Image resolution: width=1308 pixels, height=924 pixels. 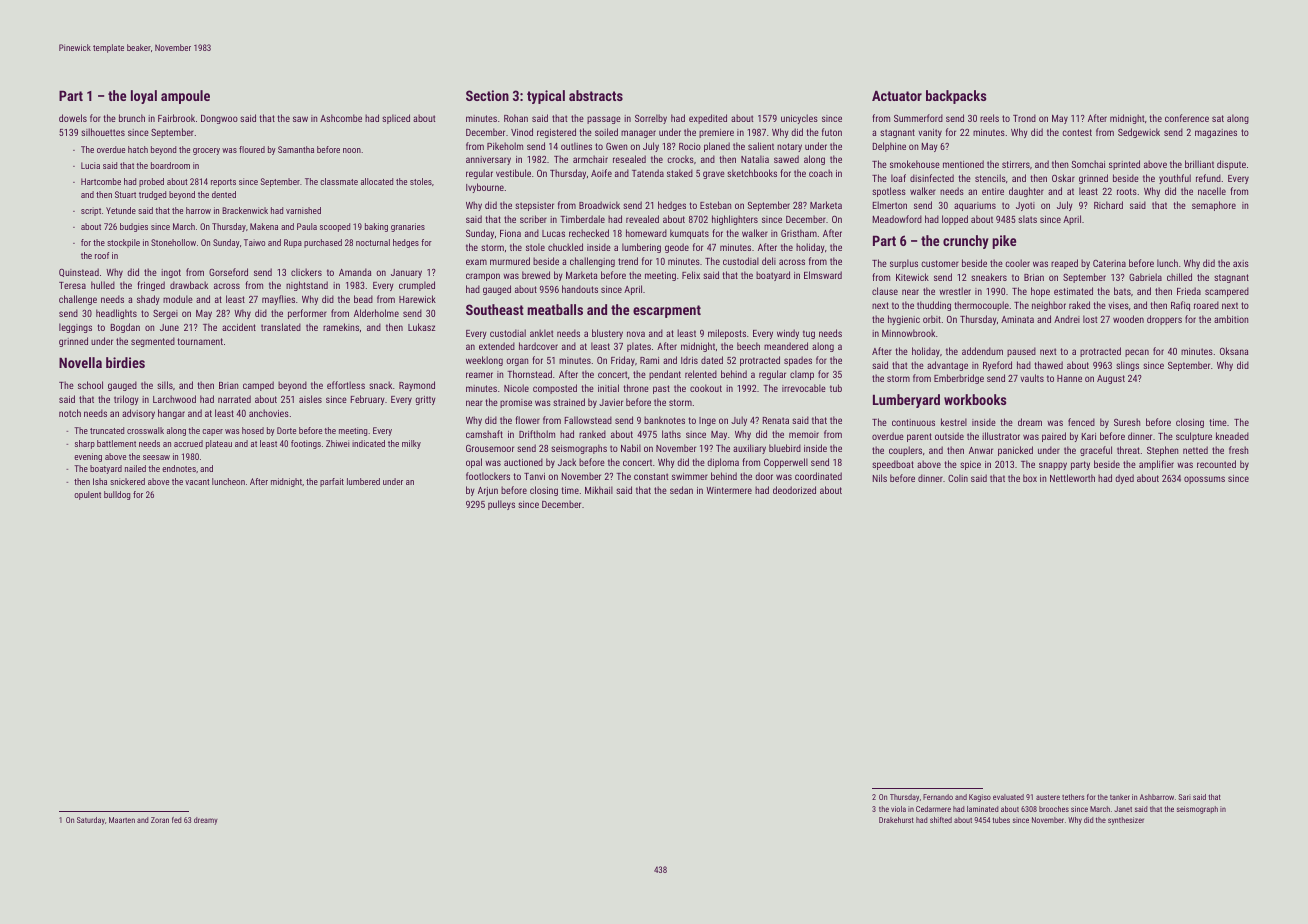 I want to click on Saturday, so click(x=91, y=821).
